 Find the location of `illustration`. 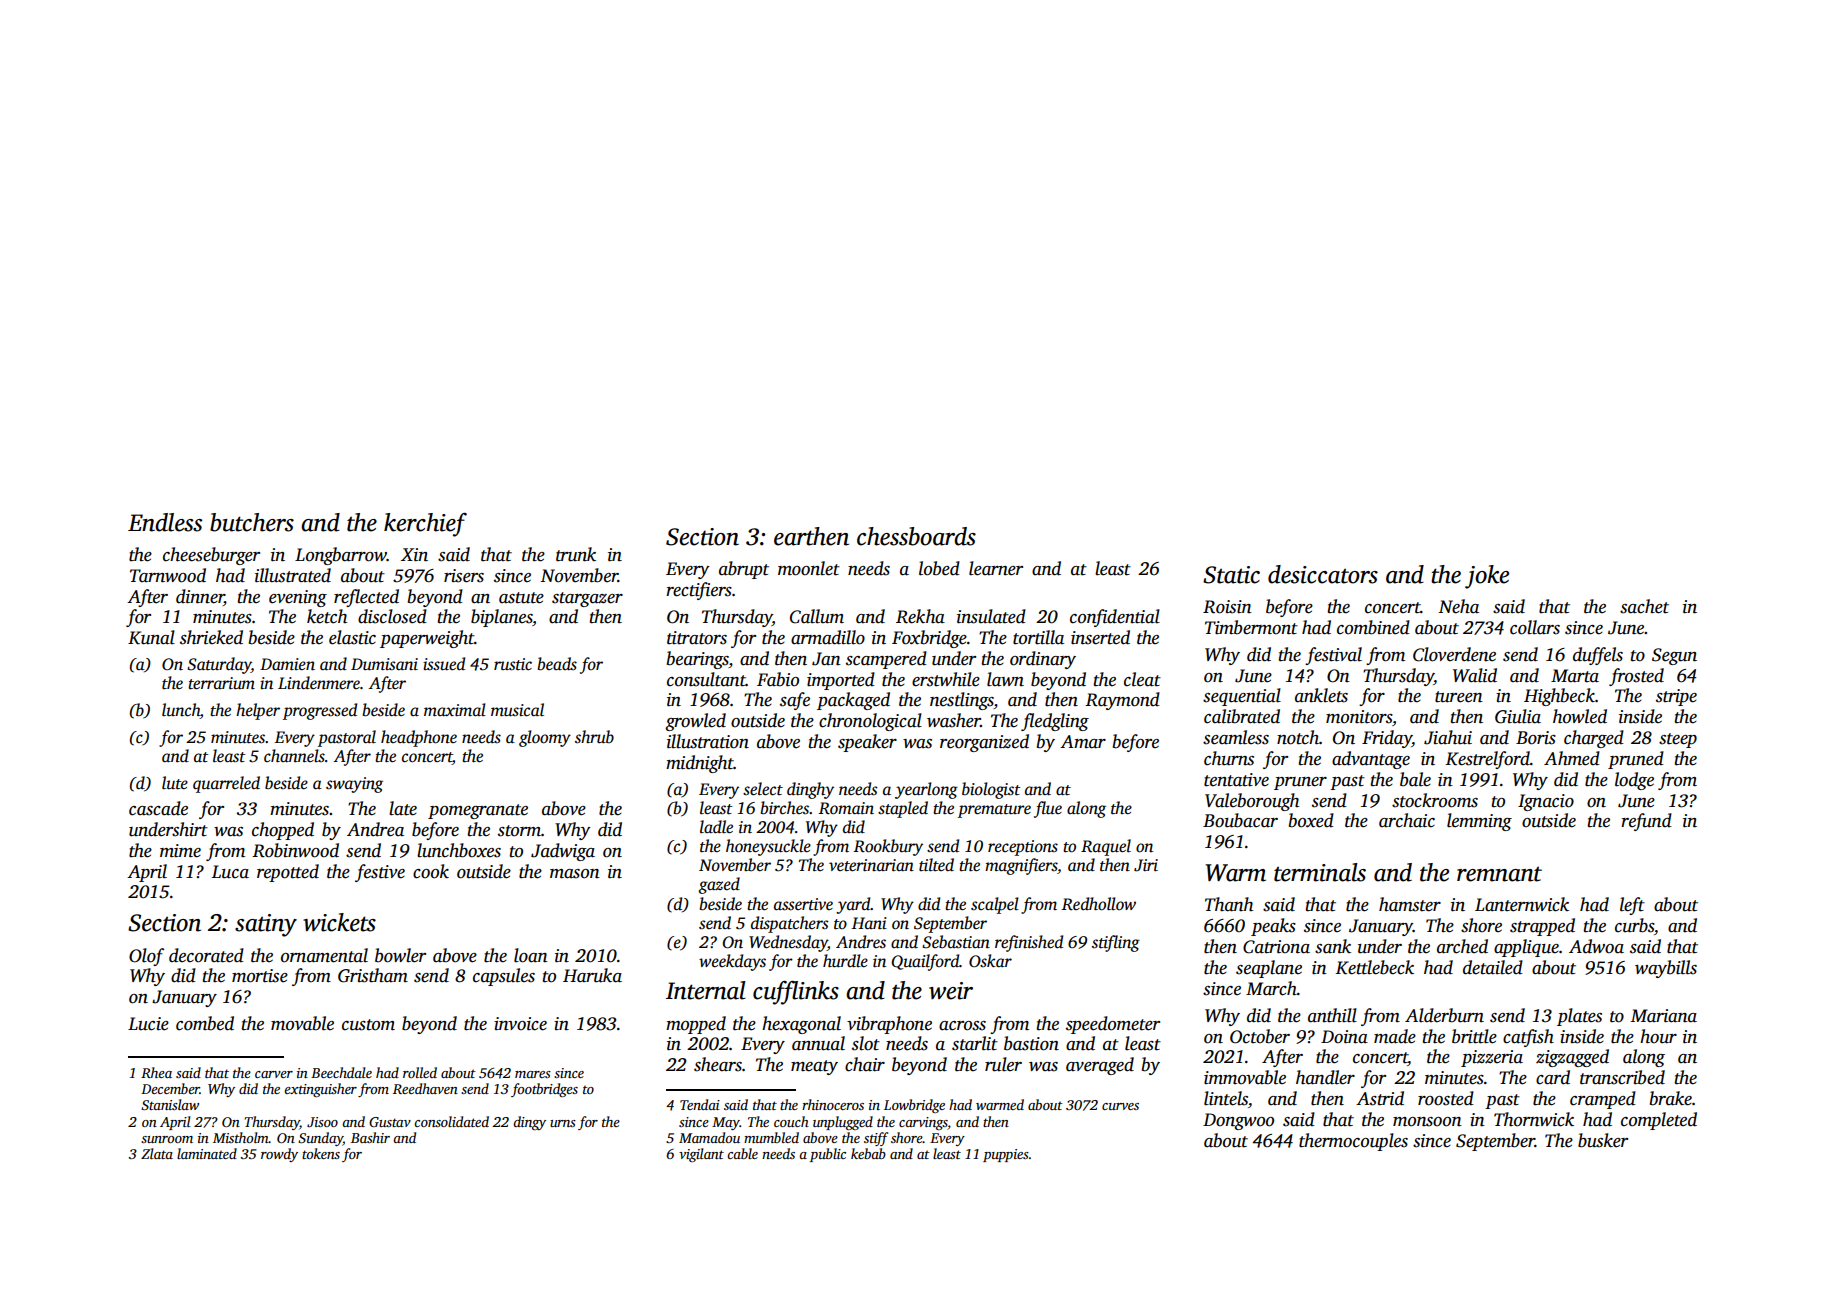

illustration is located at coordinates (708, 741).
